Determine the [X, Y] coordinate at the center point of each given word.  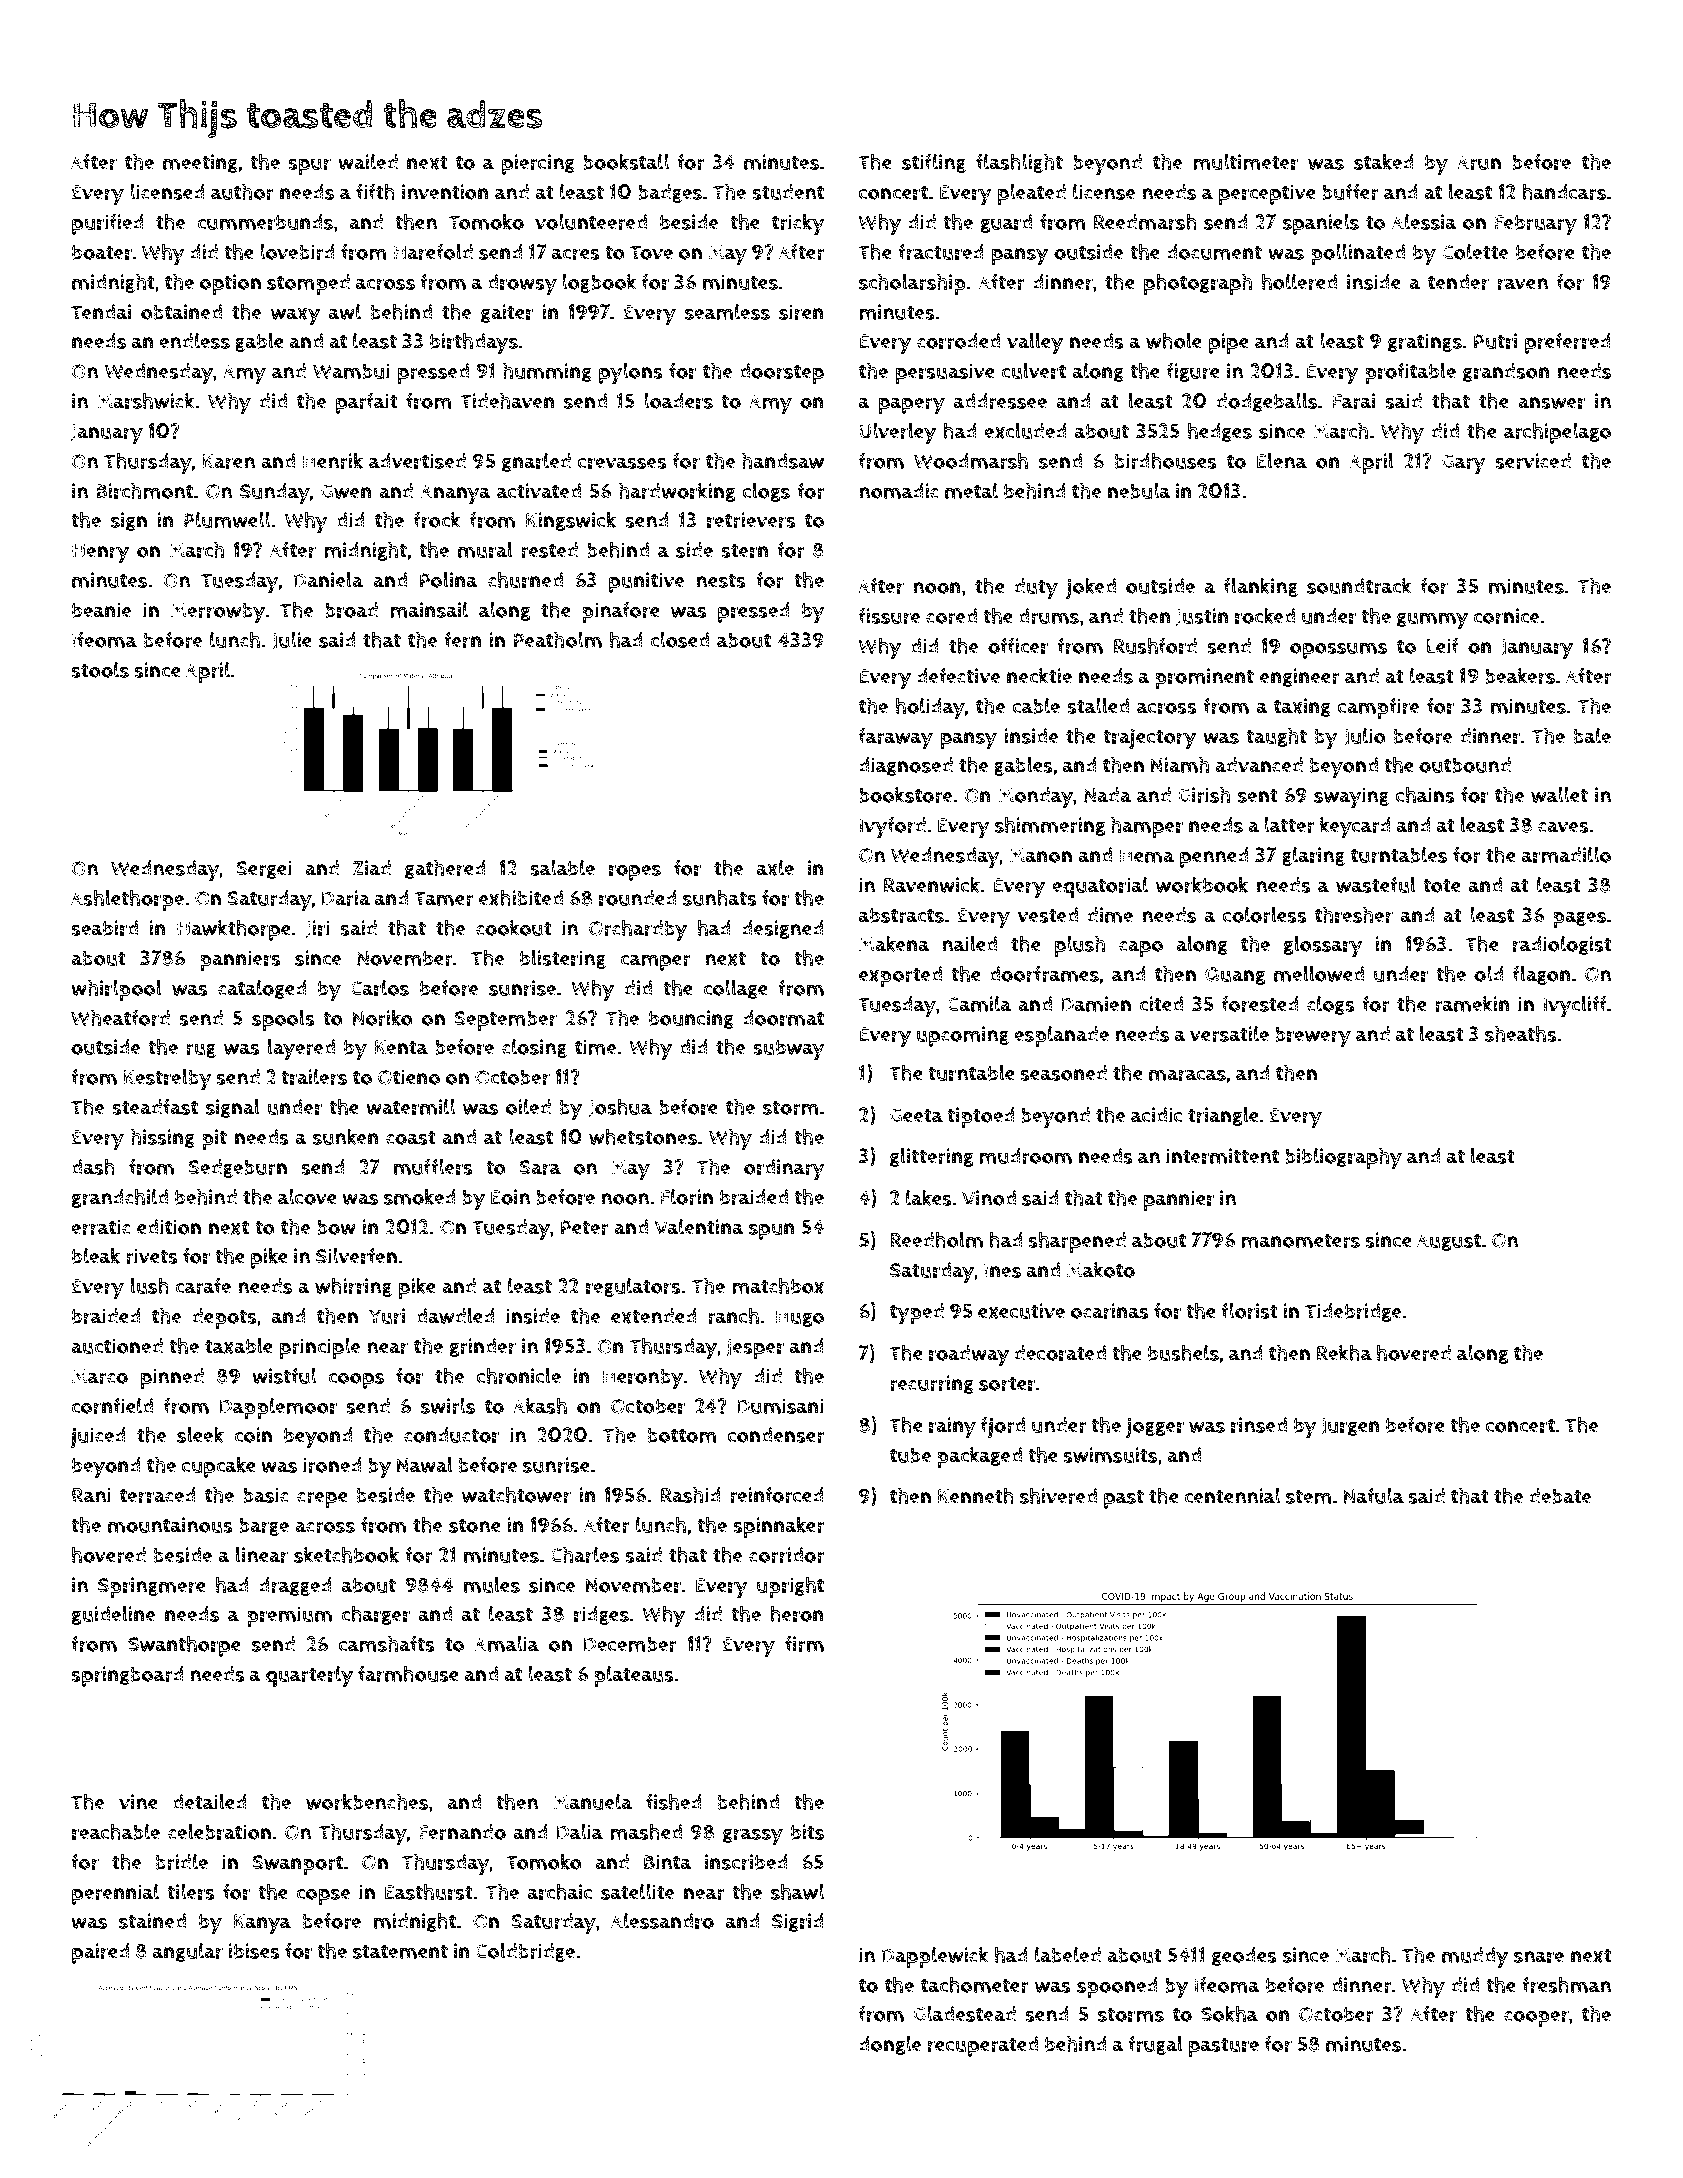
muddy [1475, 1958]
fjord [1002, 1427]
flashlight [1019, 163]
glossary [1323, 947]
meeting [200, 163]
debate [1560, 1496]
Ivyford [892, 828]
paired [101, 1953]
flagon [1541, 975]
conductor [451, 1435]
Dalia [580, 1832]
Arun [1479, 162]
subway [789, 1050]
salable [562, 868]
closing [534, 1048]
